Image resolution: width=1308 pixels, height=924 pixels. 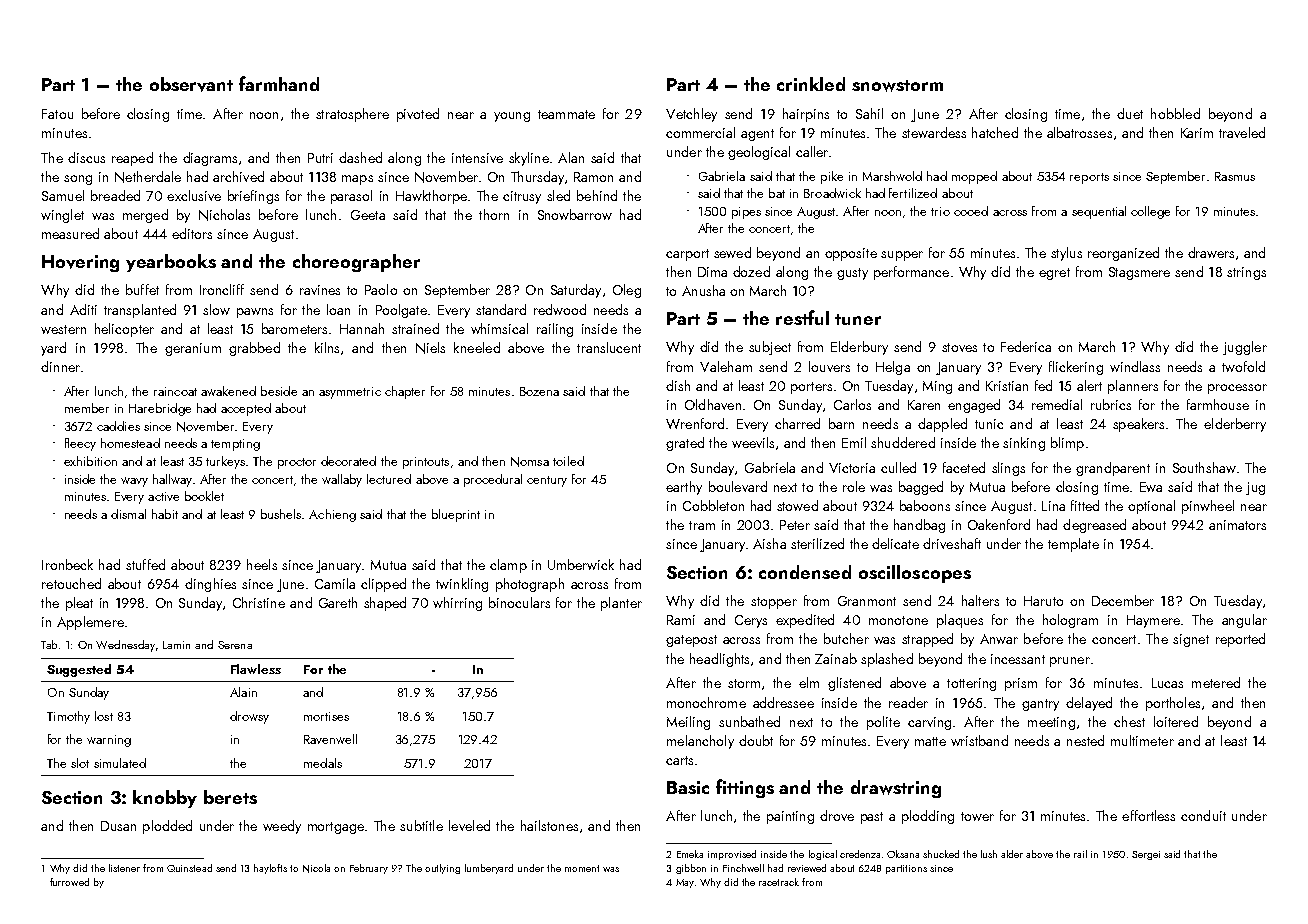 I want to click on redwood, so click(x=560, y=309).
